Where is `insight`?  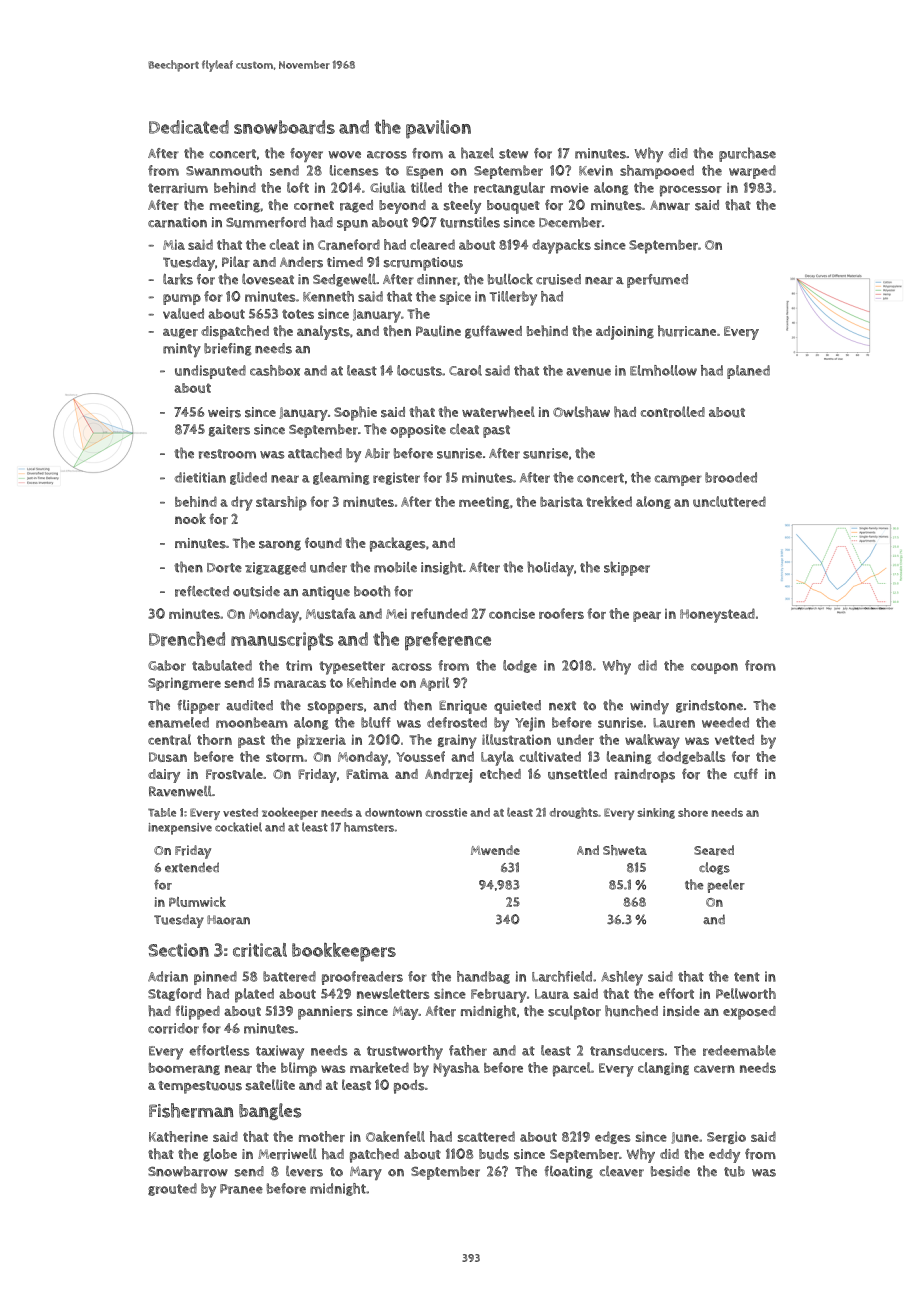 insight is located at coordinates (442, 568).
